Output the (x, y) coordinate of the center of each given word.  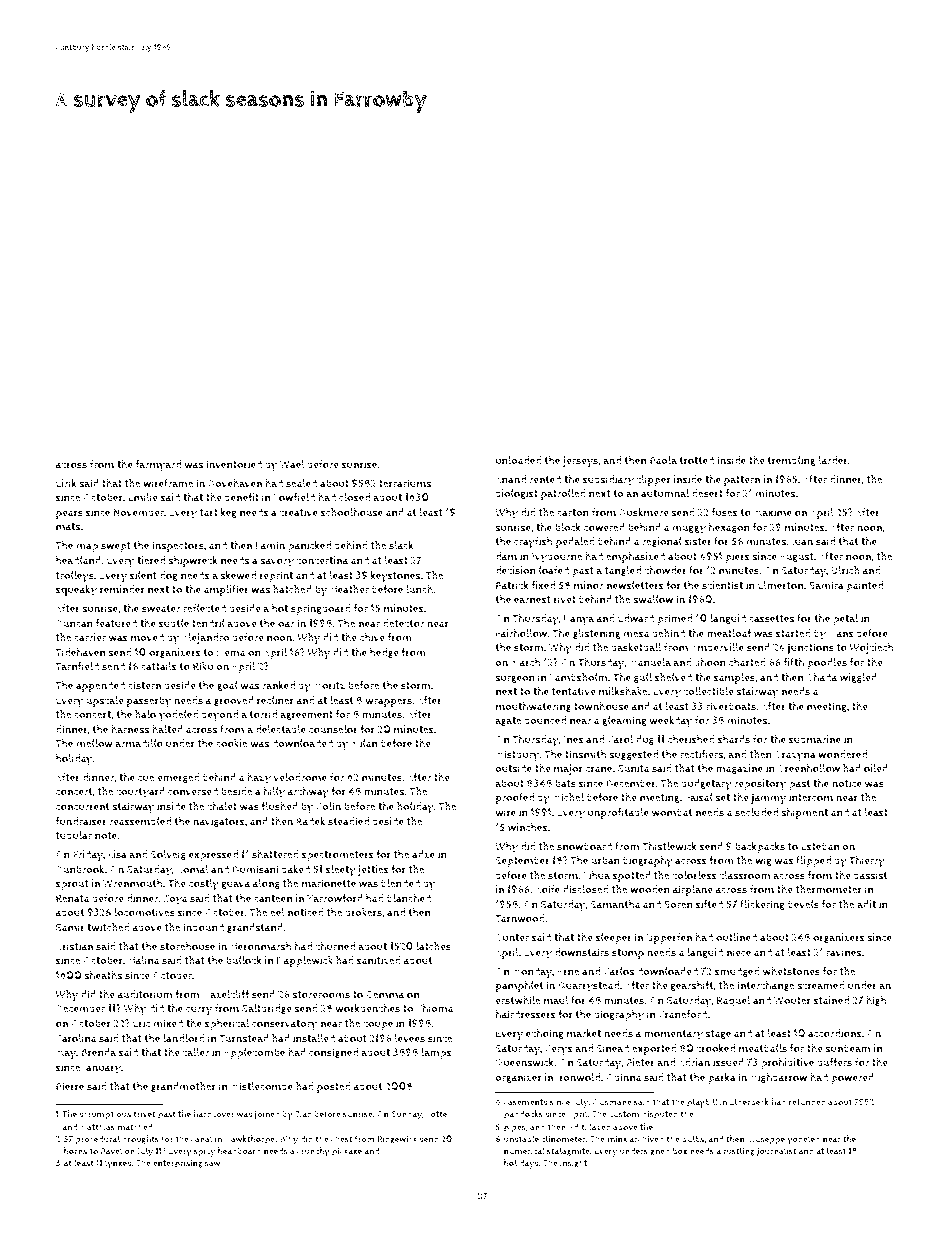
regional (662, 542)
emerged (178, 778)
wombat (672, 812)
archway (308, 793)
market (584, 1033)
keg (229, 513)
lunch (419, 589)
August (797, 557)
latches (433, 946)
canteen (273, 898)
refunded (807, 1102)
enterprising (178, 1164)
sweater (161, 609)
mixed (168, 1023)
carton (573, 513)
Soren (678, 904)
